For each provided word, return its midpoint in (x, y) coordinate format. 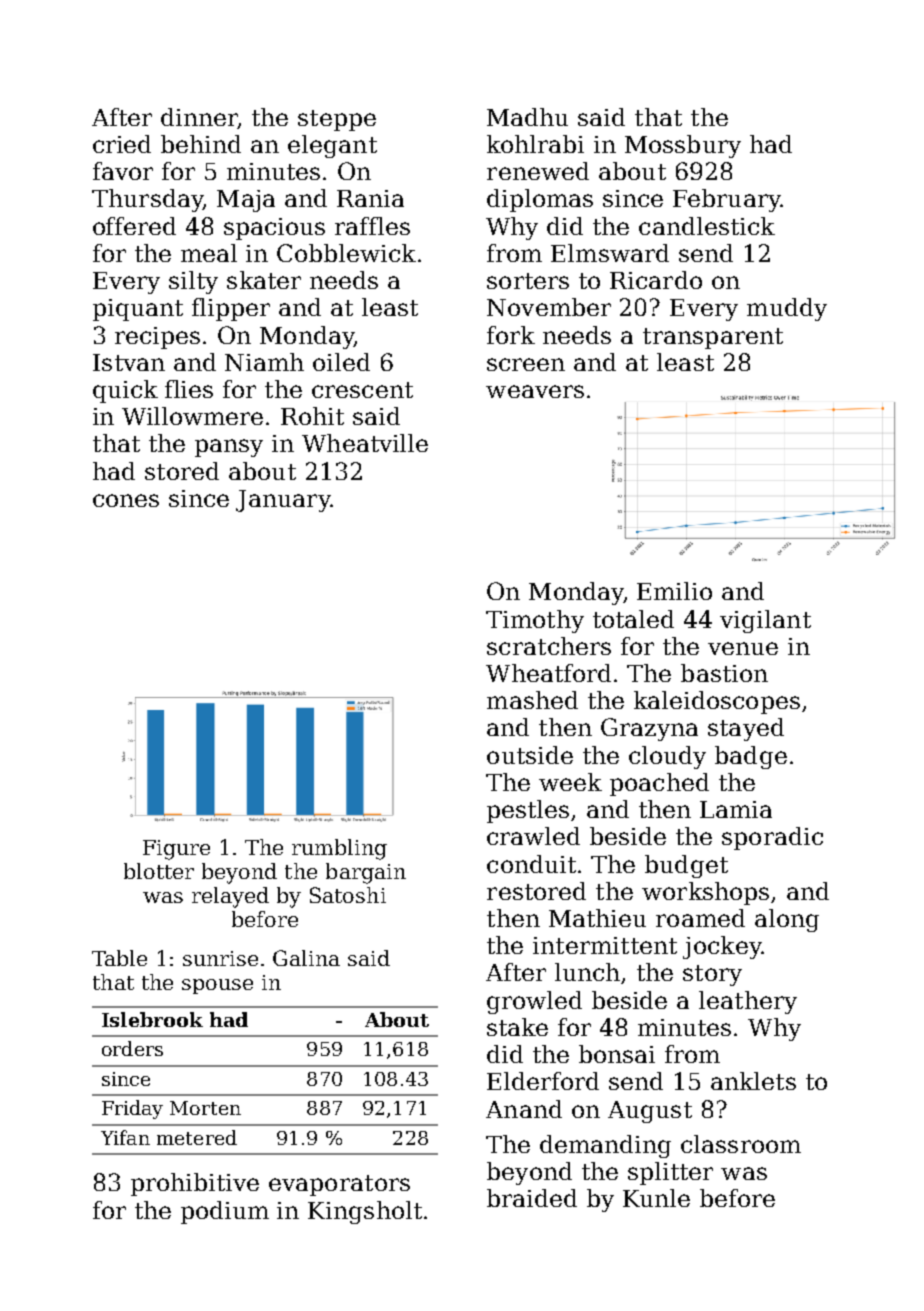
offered (134, 226)
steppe (337, 120)
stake (517, 1027)
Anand (524, 1109)
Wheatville (365, 443)
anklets (753, 1081)
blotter (159, 871)
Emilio (674, 591)
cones (126, 500)
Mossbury (683, 146)
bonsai (617, 1054)
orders (132, 1048)
